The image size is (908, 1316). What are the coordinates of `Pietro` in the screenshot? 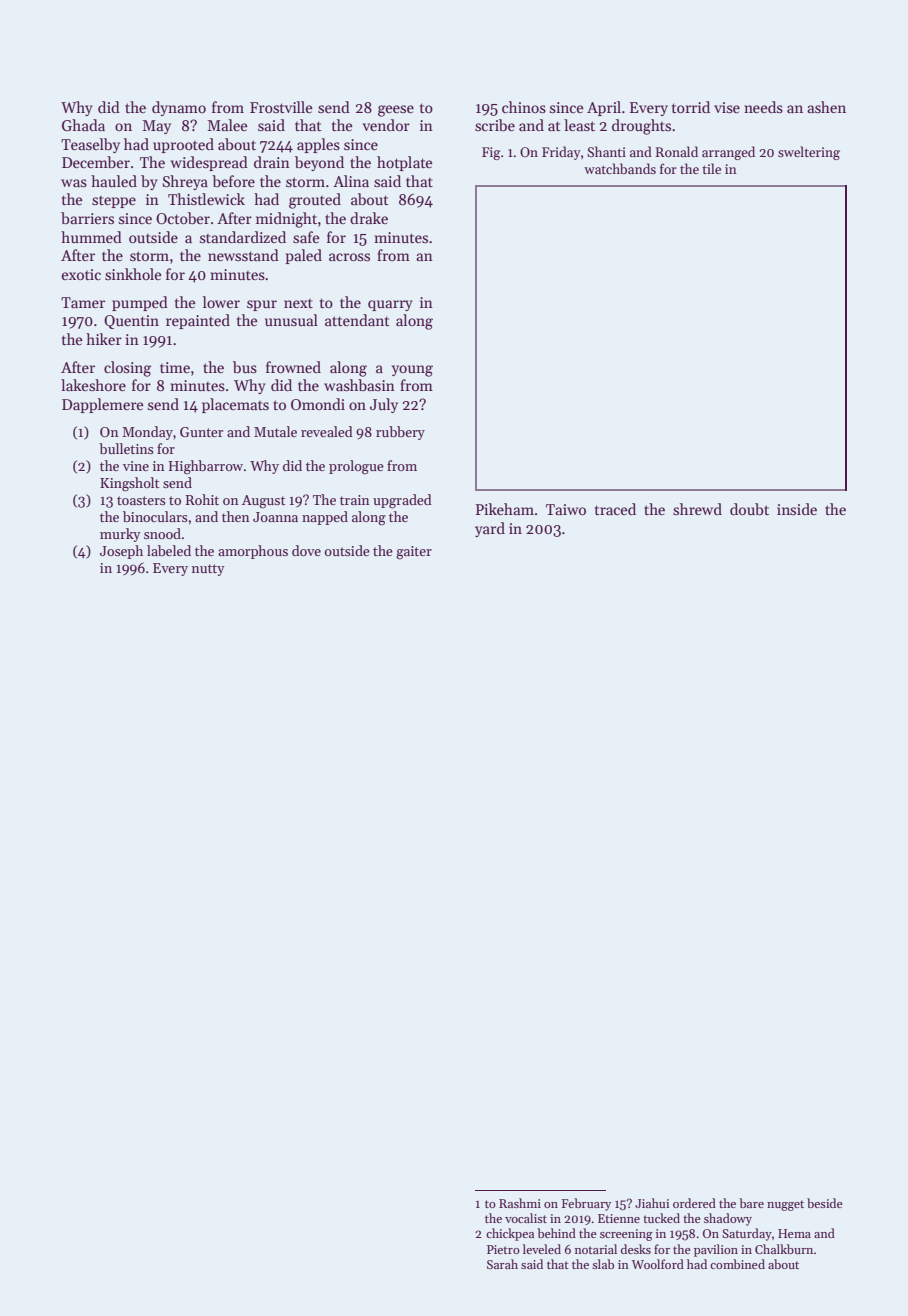 It's located at (503, 1249).
